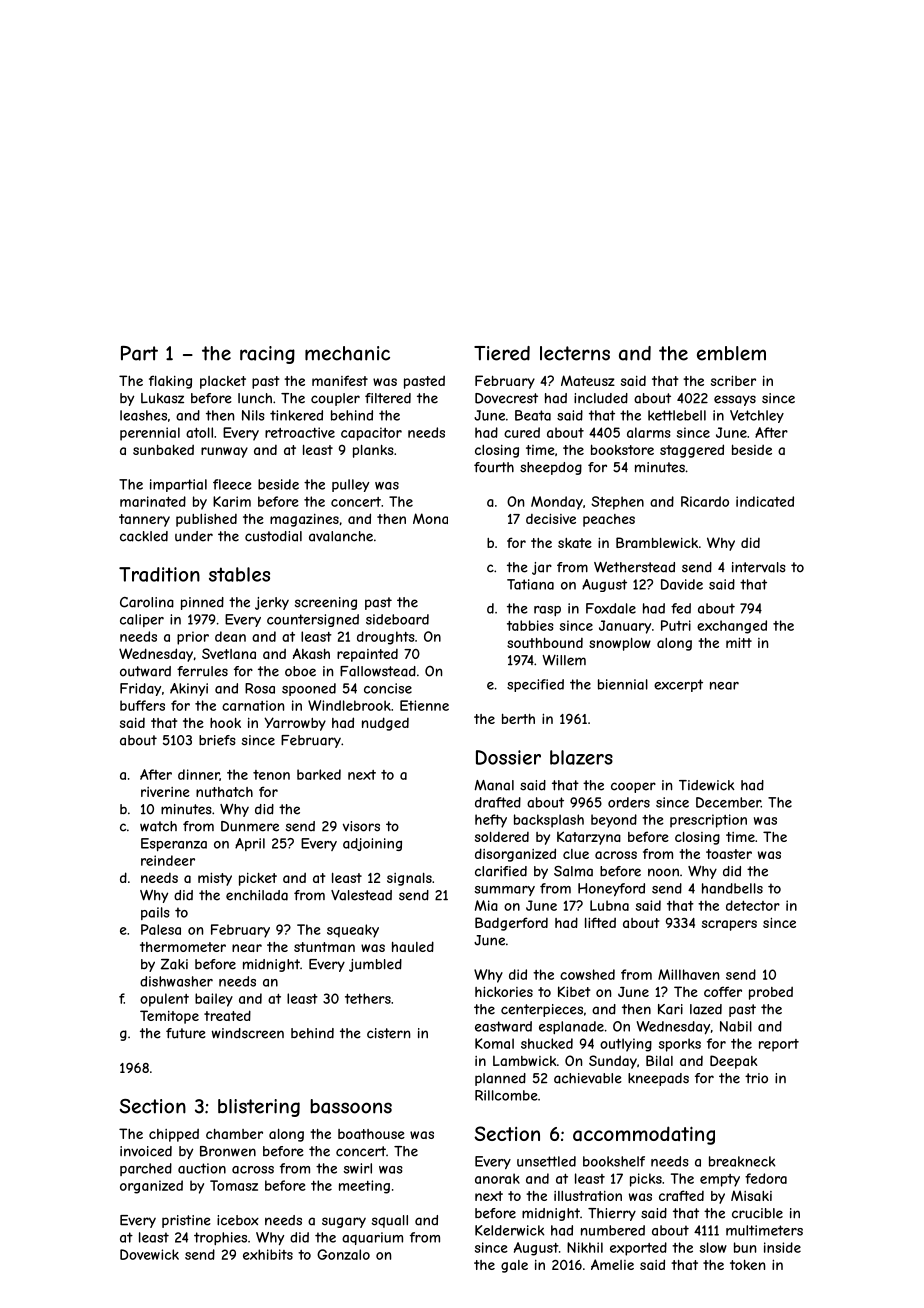 This page has width=924, height=1308. I want to click on Tiered, so click(502, 353).
